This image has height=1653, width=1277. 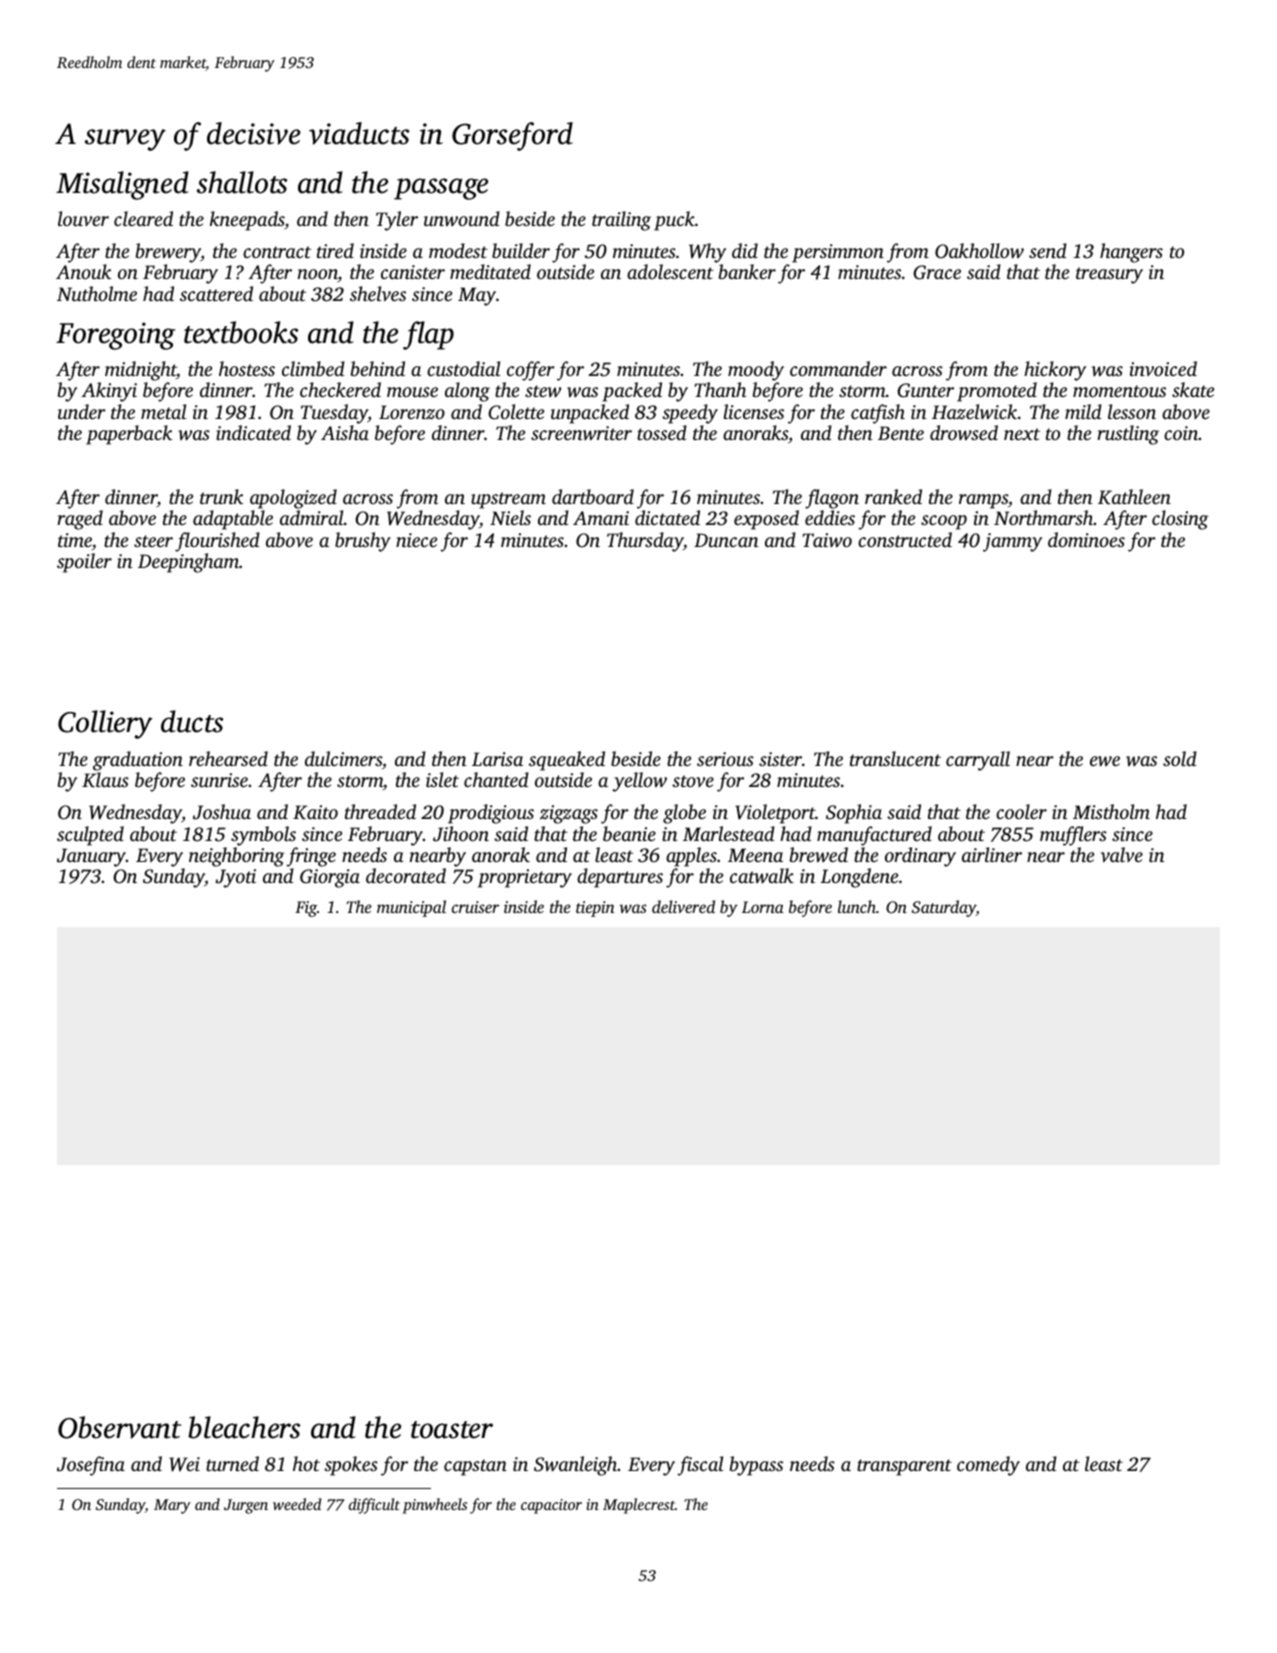 I want to click on unwound, so click(x=462, y=219).
